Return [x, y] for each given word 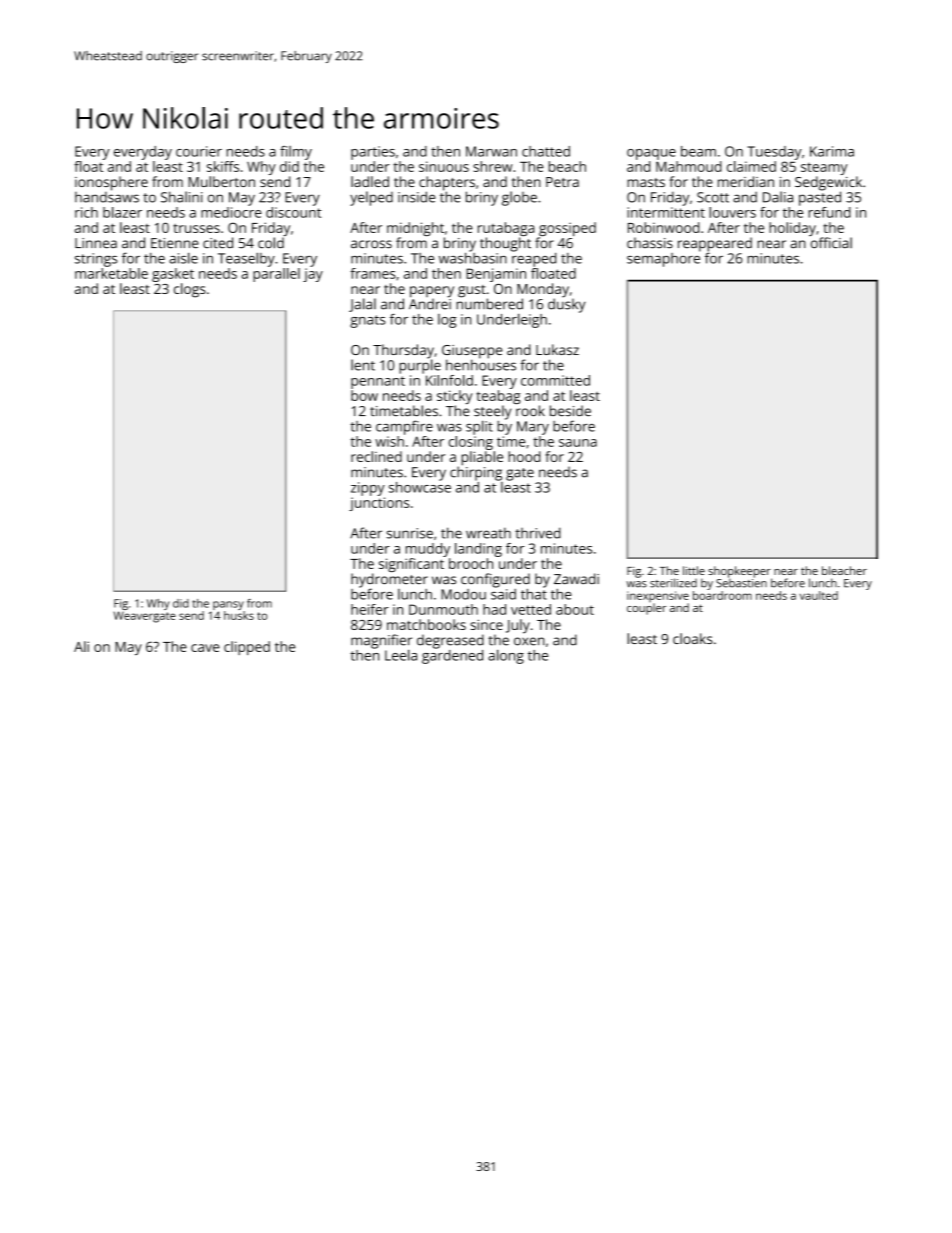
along [506, 656]
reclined [376, 456]
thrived [538, 533]
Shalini [181, 197]
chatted [546, 151]
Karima [832, 151]
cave [205, 648]
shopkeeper [739, 572]
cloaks [693, 638]
